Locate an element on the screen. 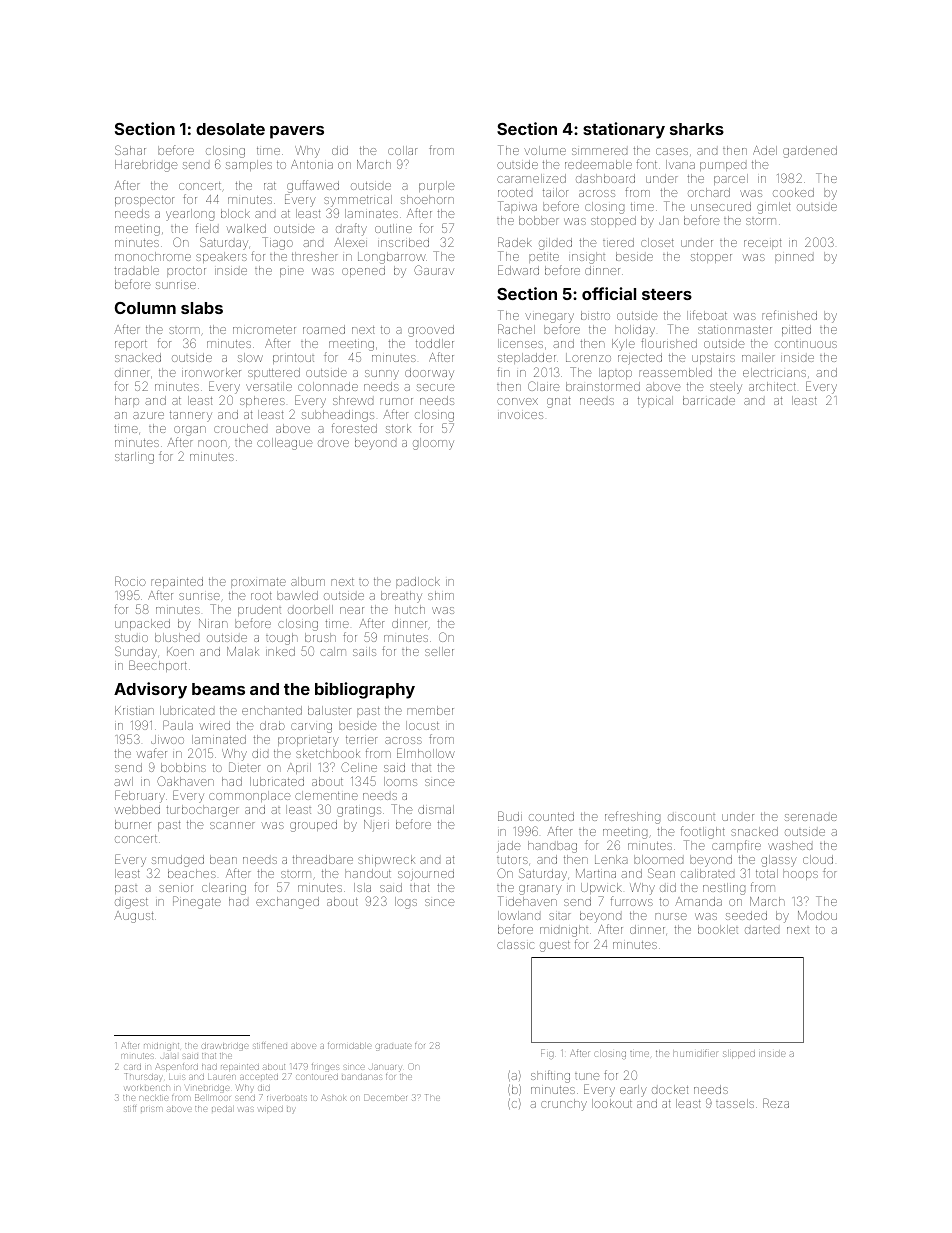 This screenshot has height=1233, width=952. crunchy is located at coordinates (564, 1105).
